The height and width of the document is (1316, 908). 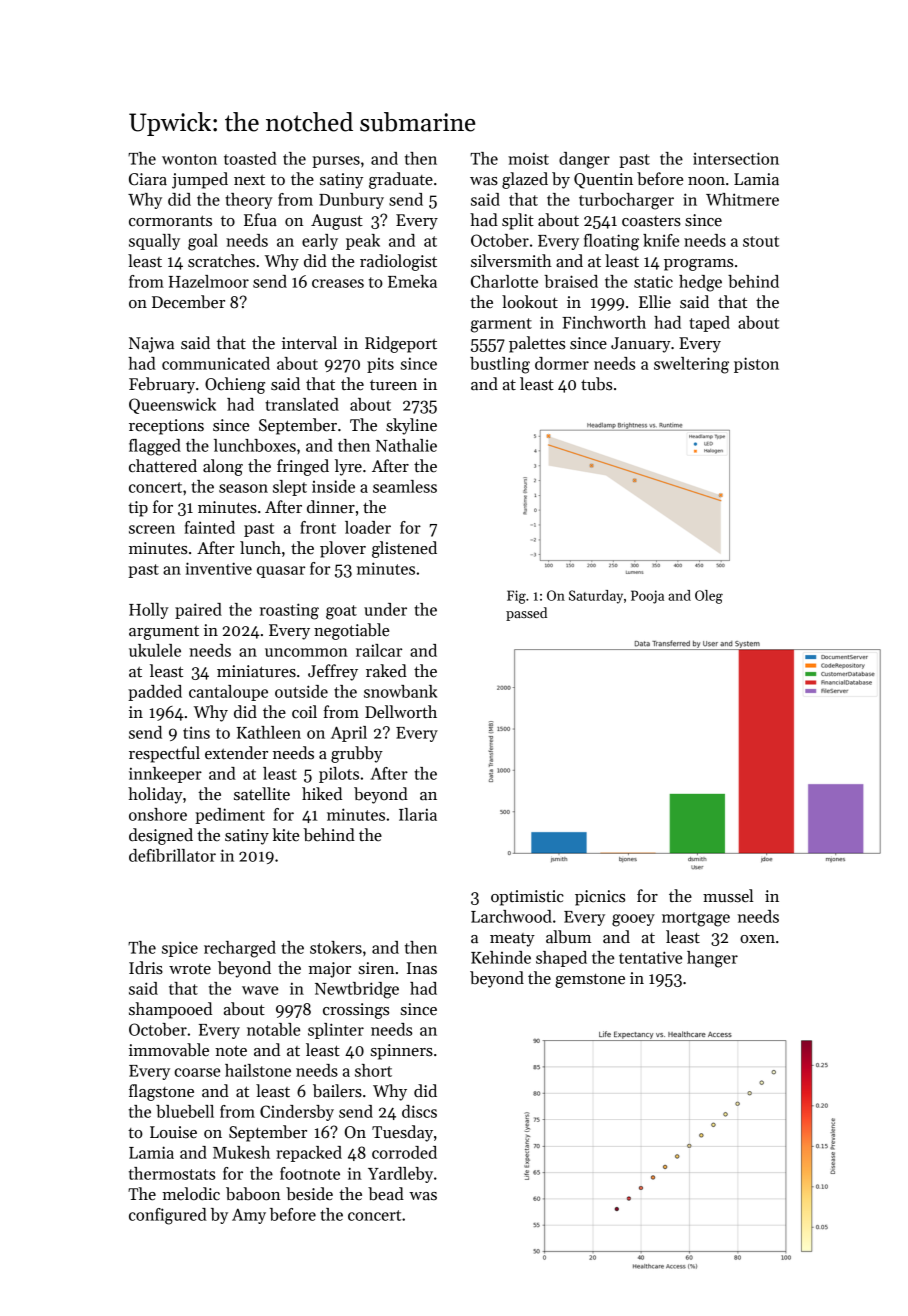 I want to click on bead, so click(x=386, y=1194).
